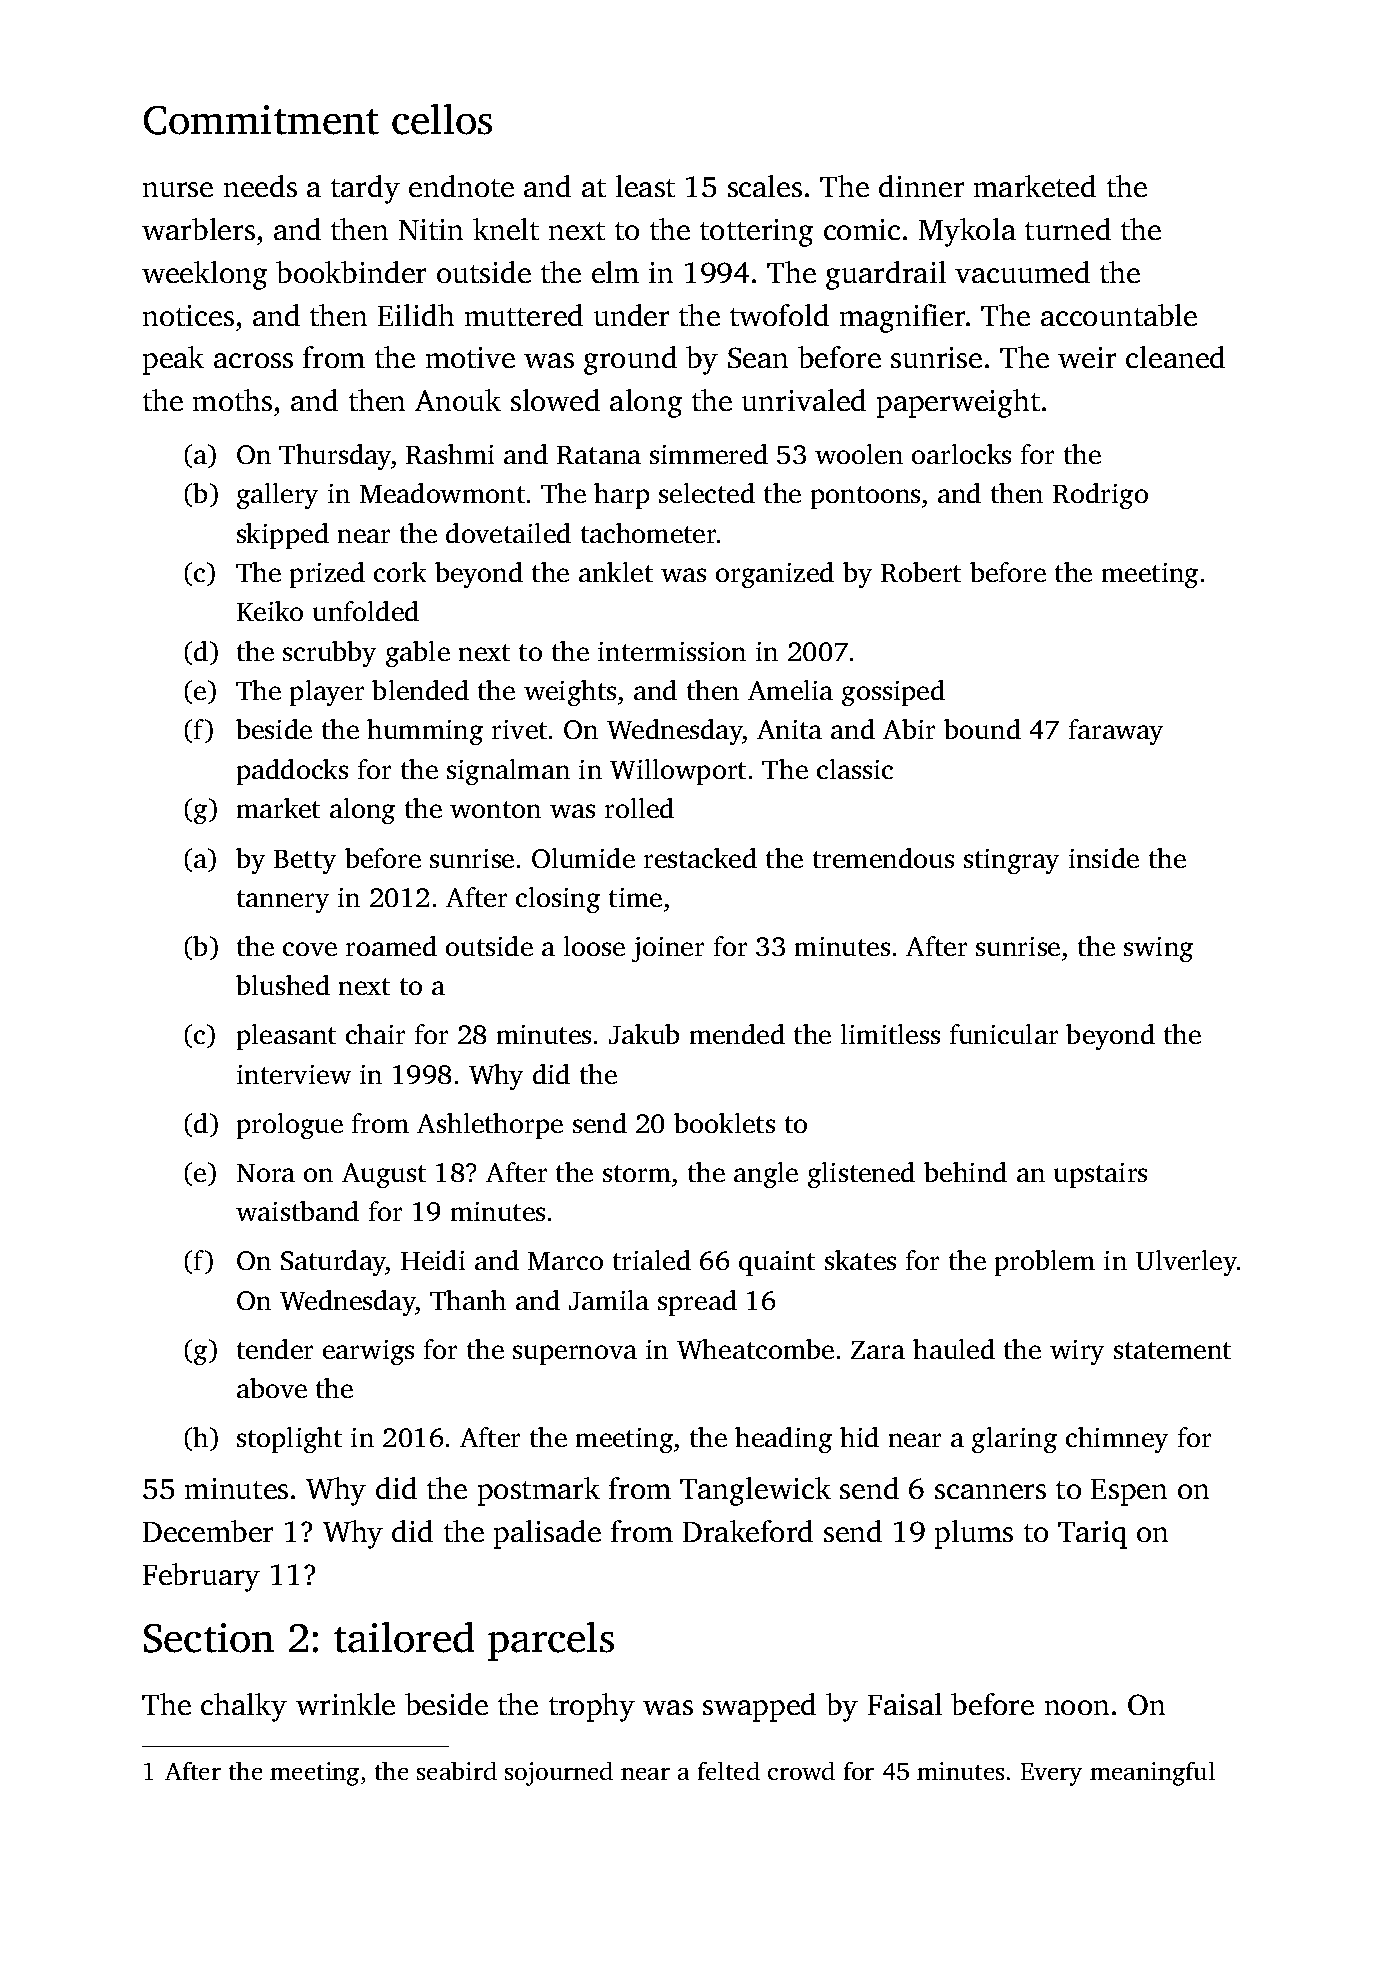 The image size is (1386, 1969). Describe the element at coordinates (261, 120) in the document. I see `Commitment` at that location.
